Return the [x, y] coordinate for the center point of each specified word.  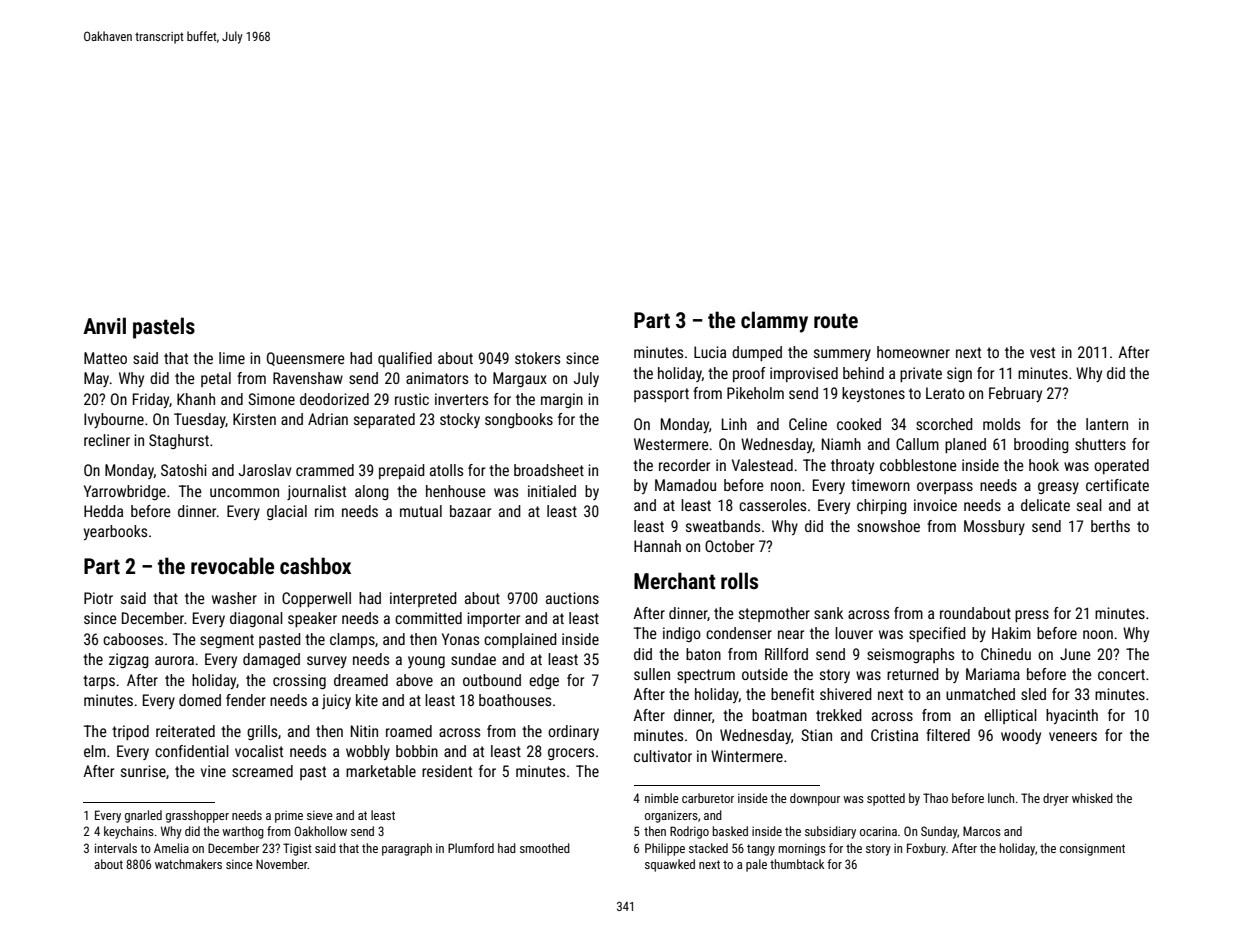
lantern [1107, 424]
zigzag [129, 660]
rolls [739, 580]
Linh [734, 424]
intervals [116, 848]
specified [937, 634]
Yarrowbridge [125, 492]
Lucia [710, 352]
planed [965, 445]
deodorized [334, 399]
